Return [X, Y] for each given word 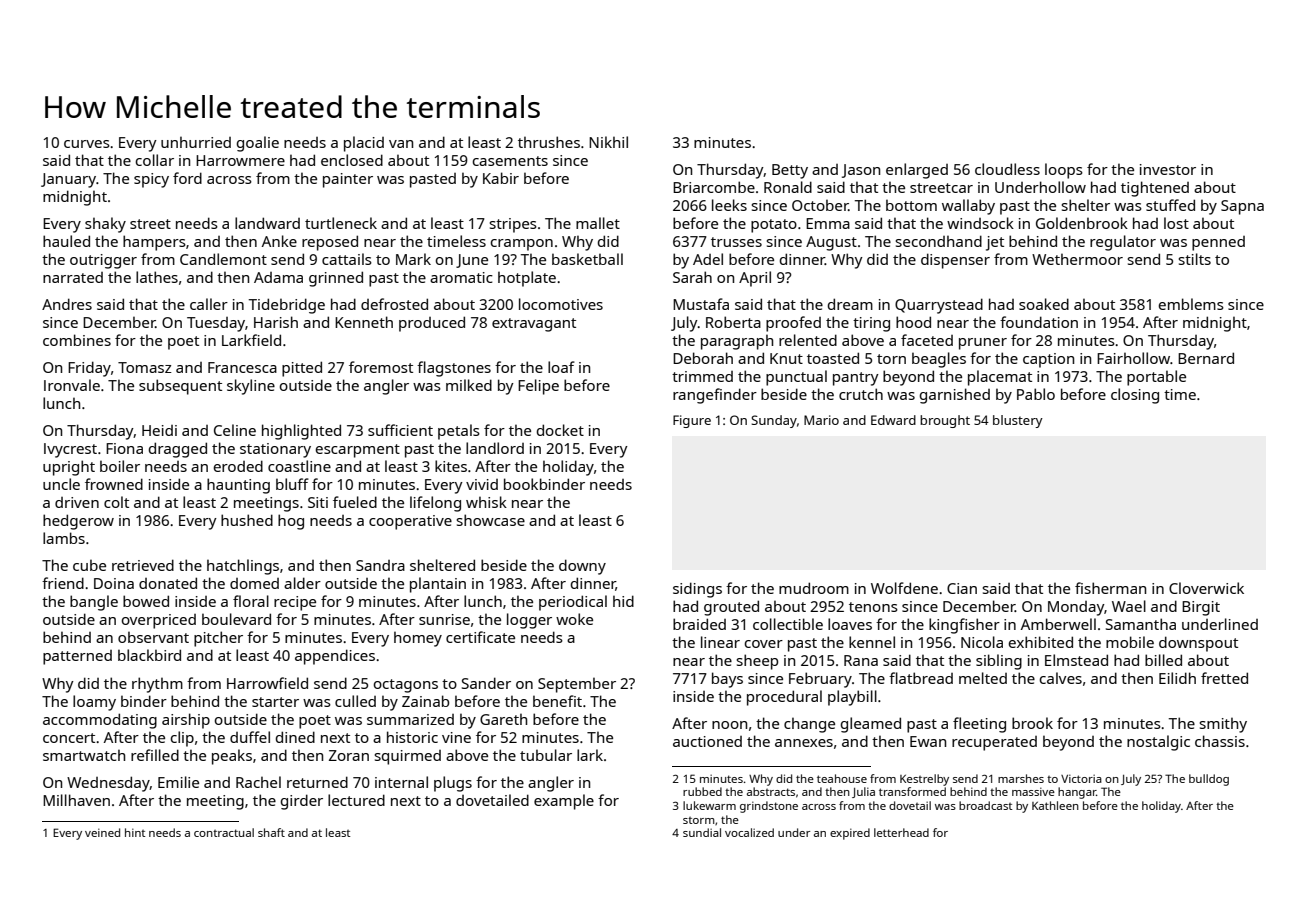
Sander [486, 683]
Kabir [501, 178]
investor [1168, 169]
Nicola [982, 642]
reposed [330, 243]
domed [254, 583]
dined [295, 737]
